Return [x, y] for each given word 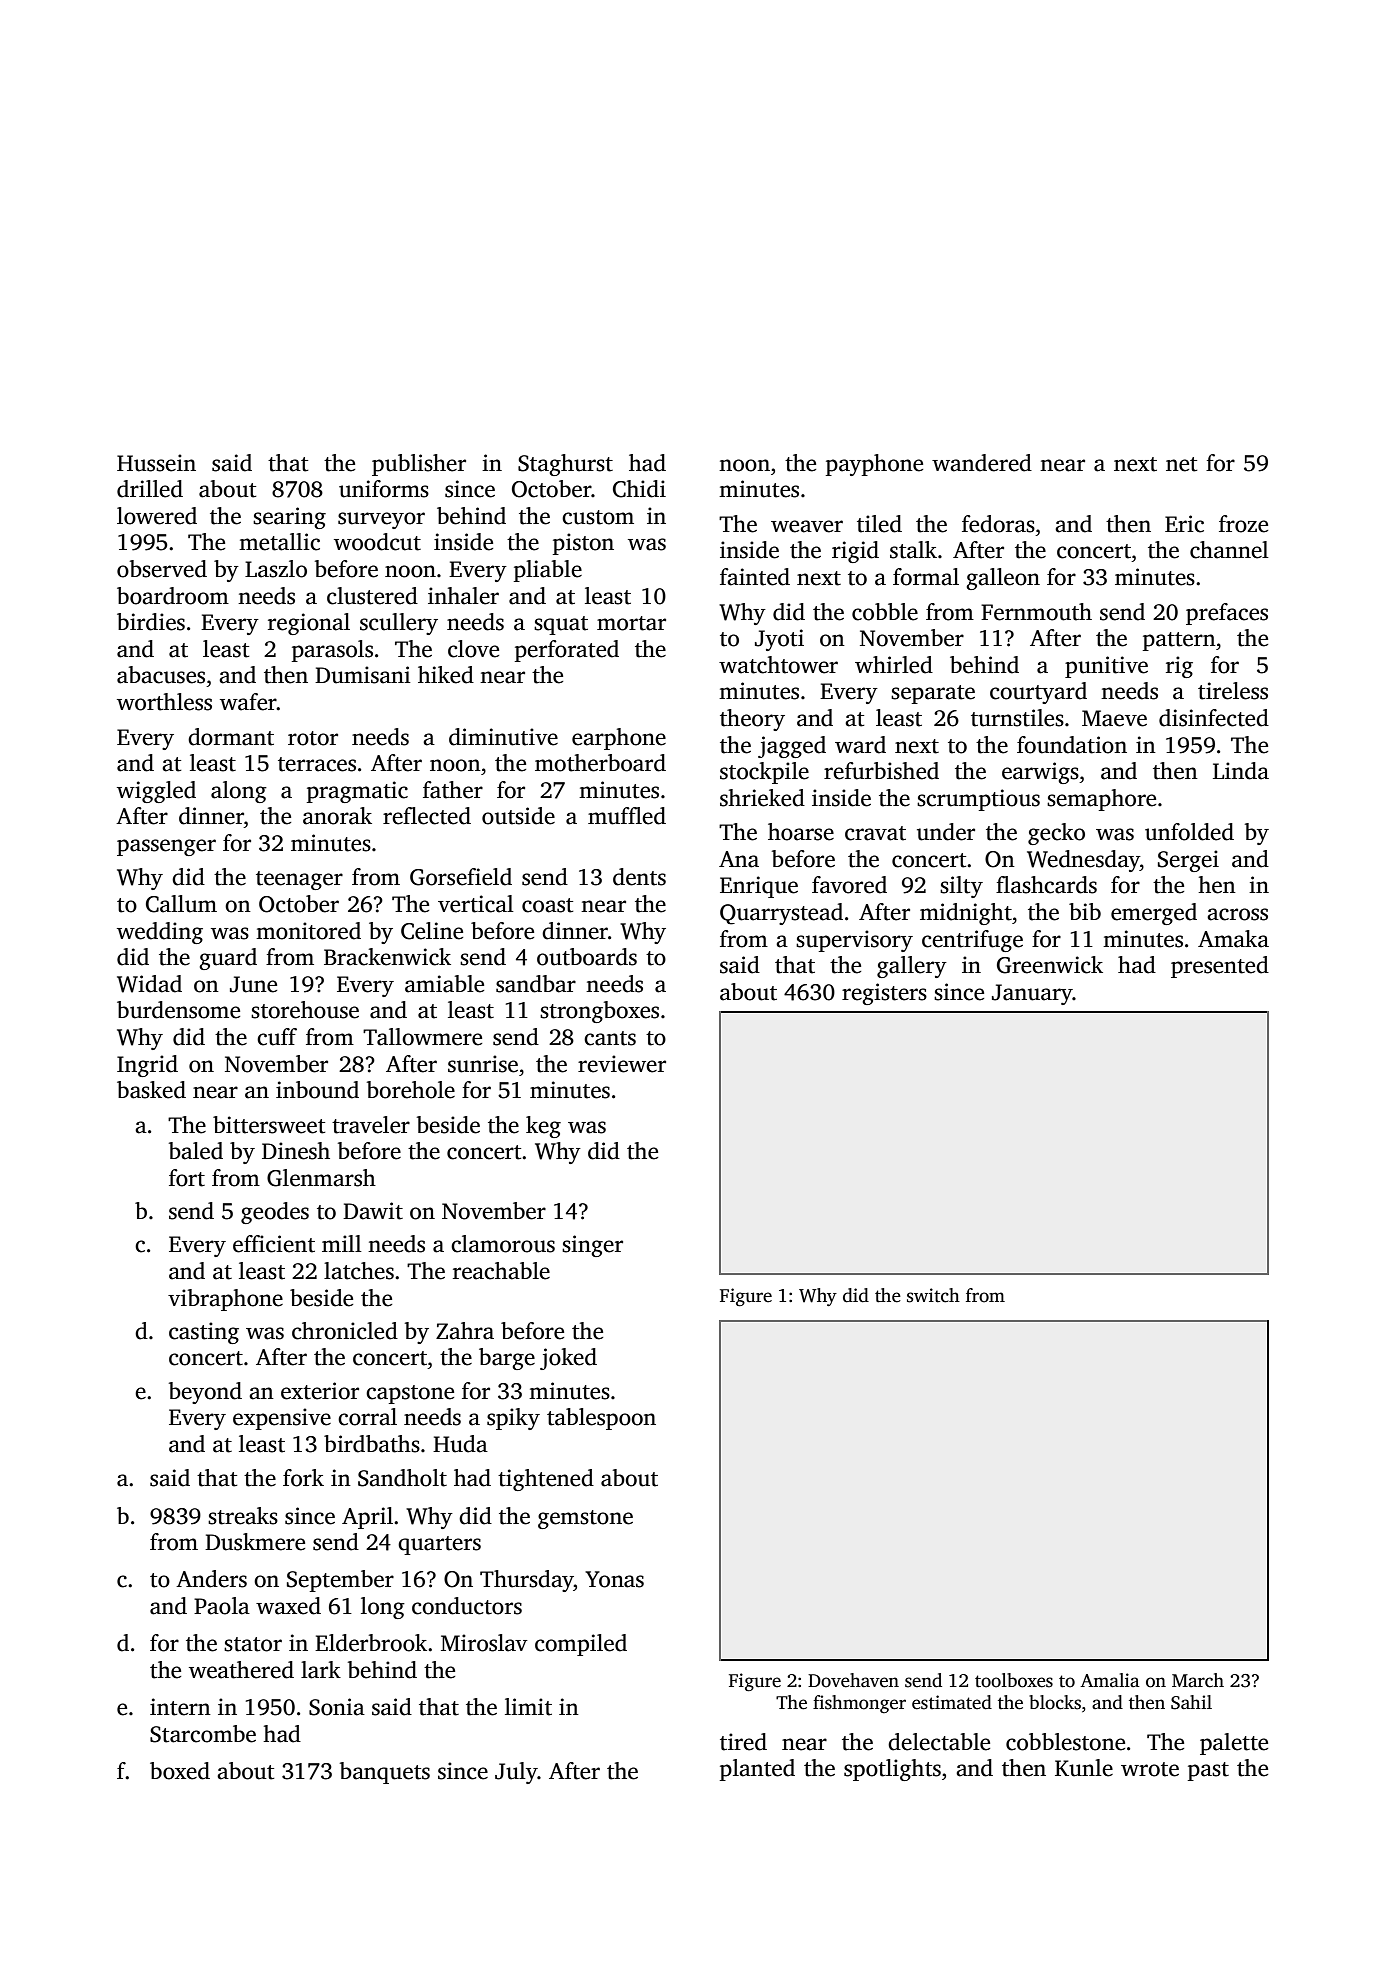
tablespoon [601, 1419]
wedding [160, 933]
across [1237, 914]
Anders [211, 1579]
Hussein [156, 463]
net [1181, 464]
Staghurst [565, 465]
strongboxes [599, 1012]
